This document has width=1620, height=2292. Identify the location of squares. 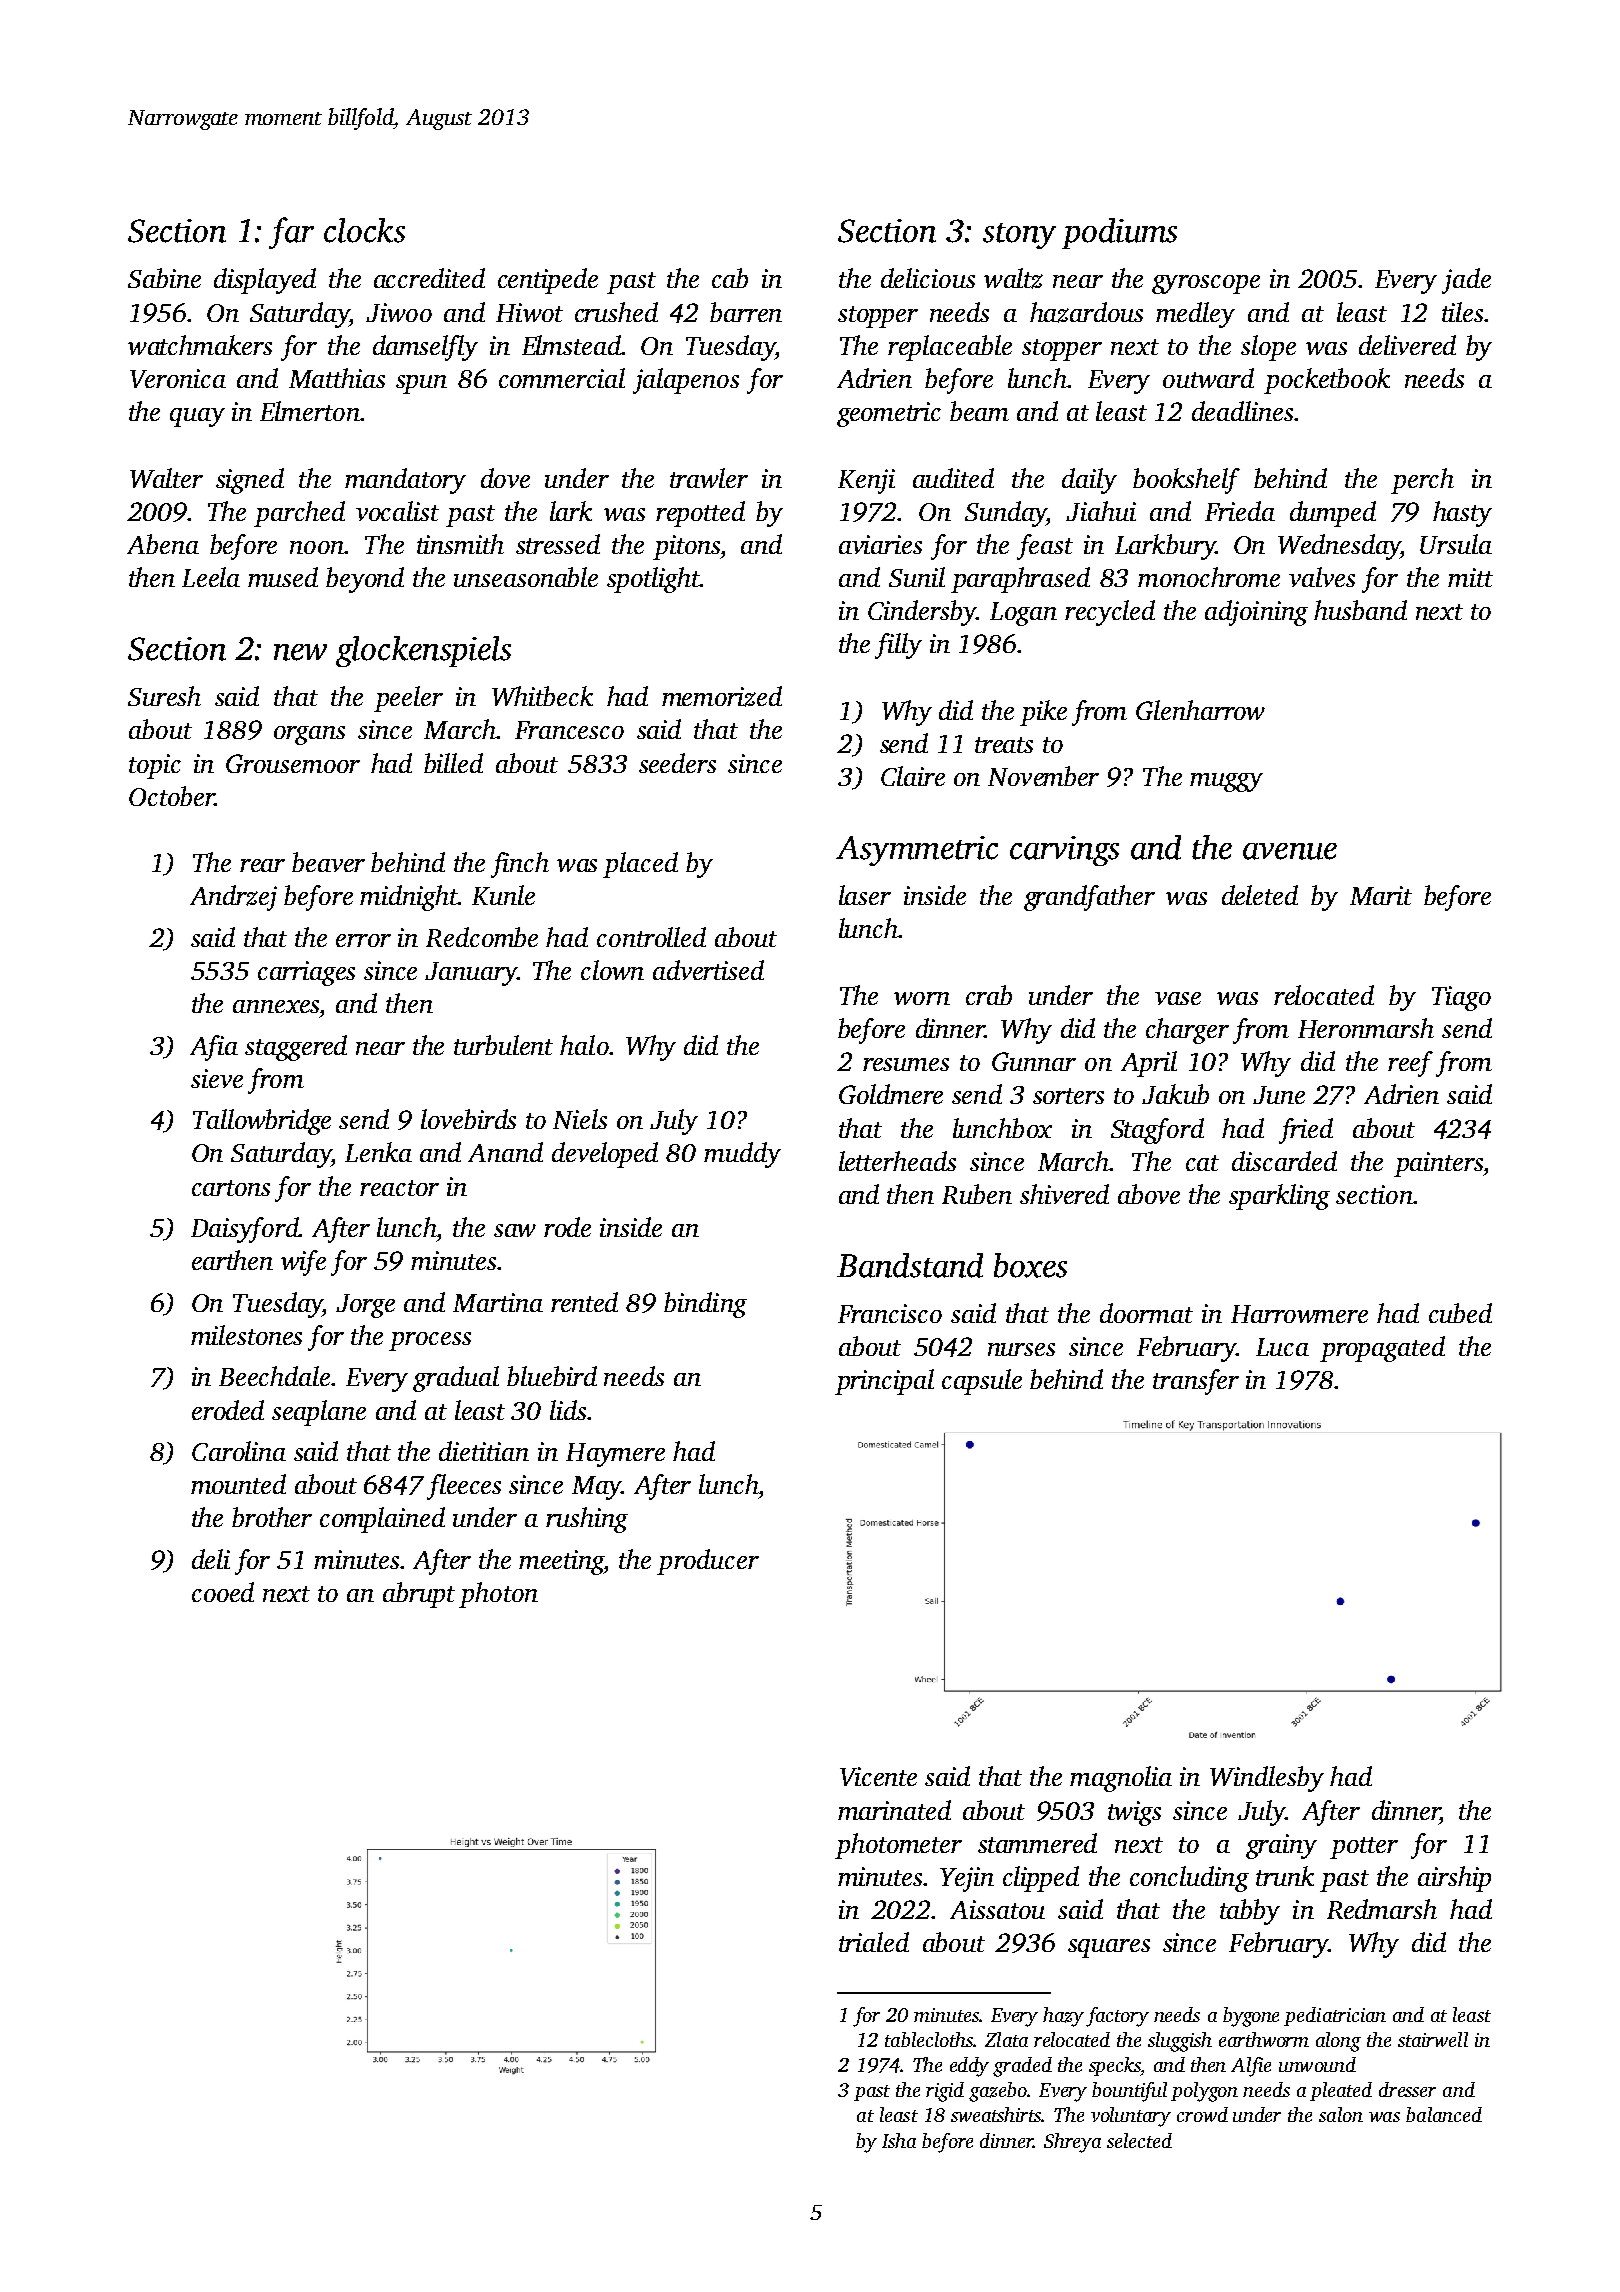
(1109, 1948).
